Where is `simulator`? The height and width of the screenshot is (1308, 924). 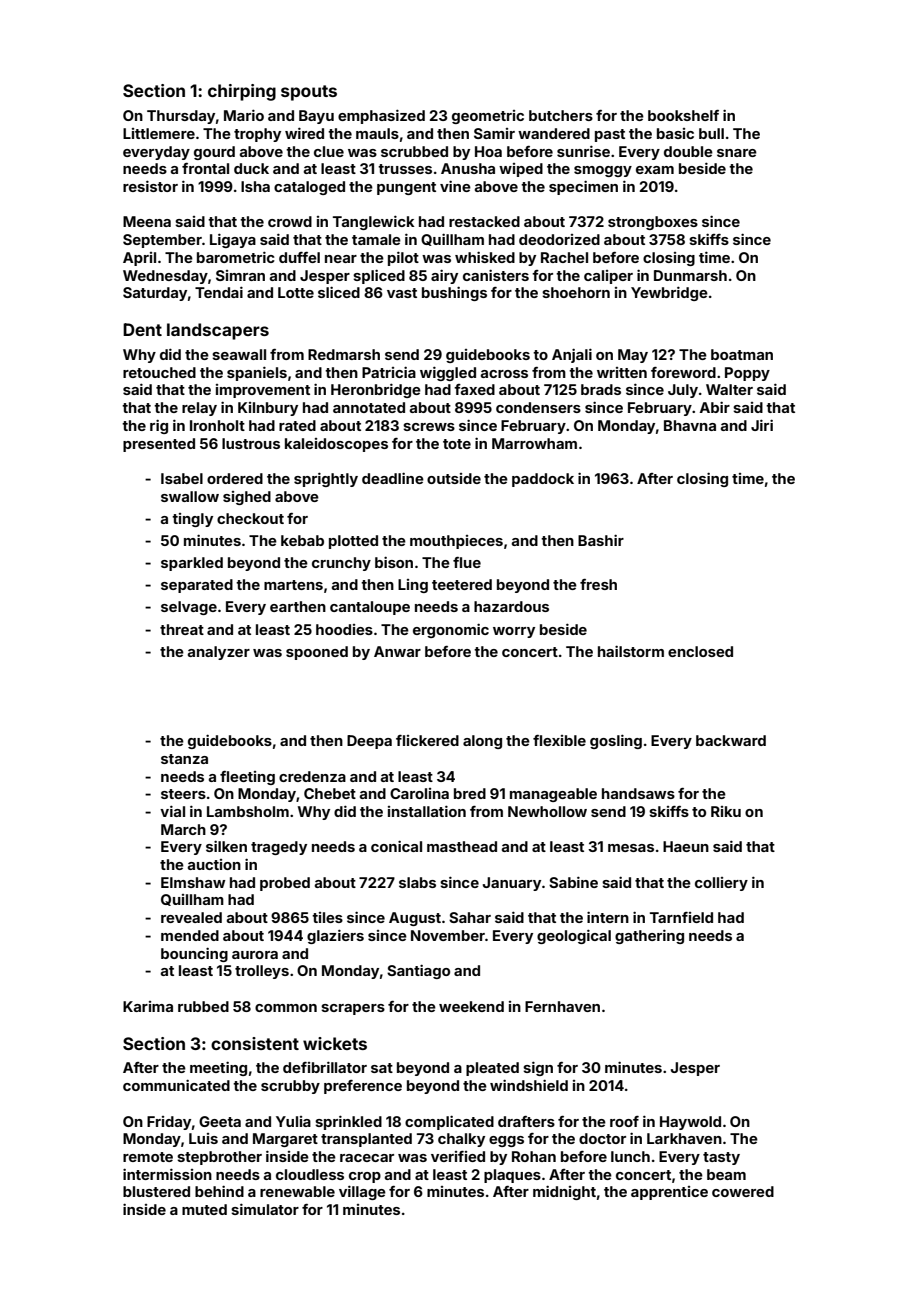 simulator is located at coordinates (265, 1209).
